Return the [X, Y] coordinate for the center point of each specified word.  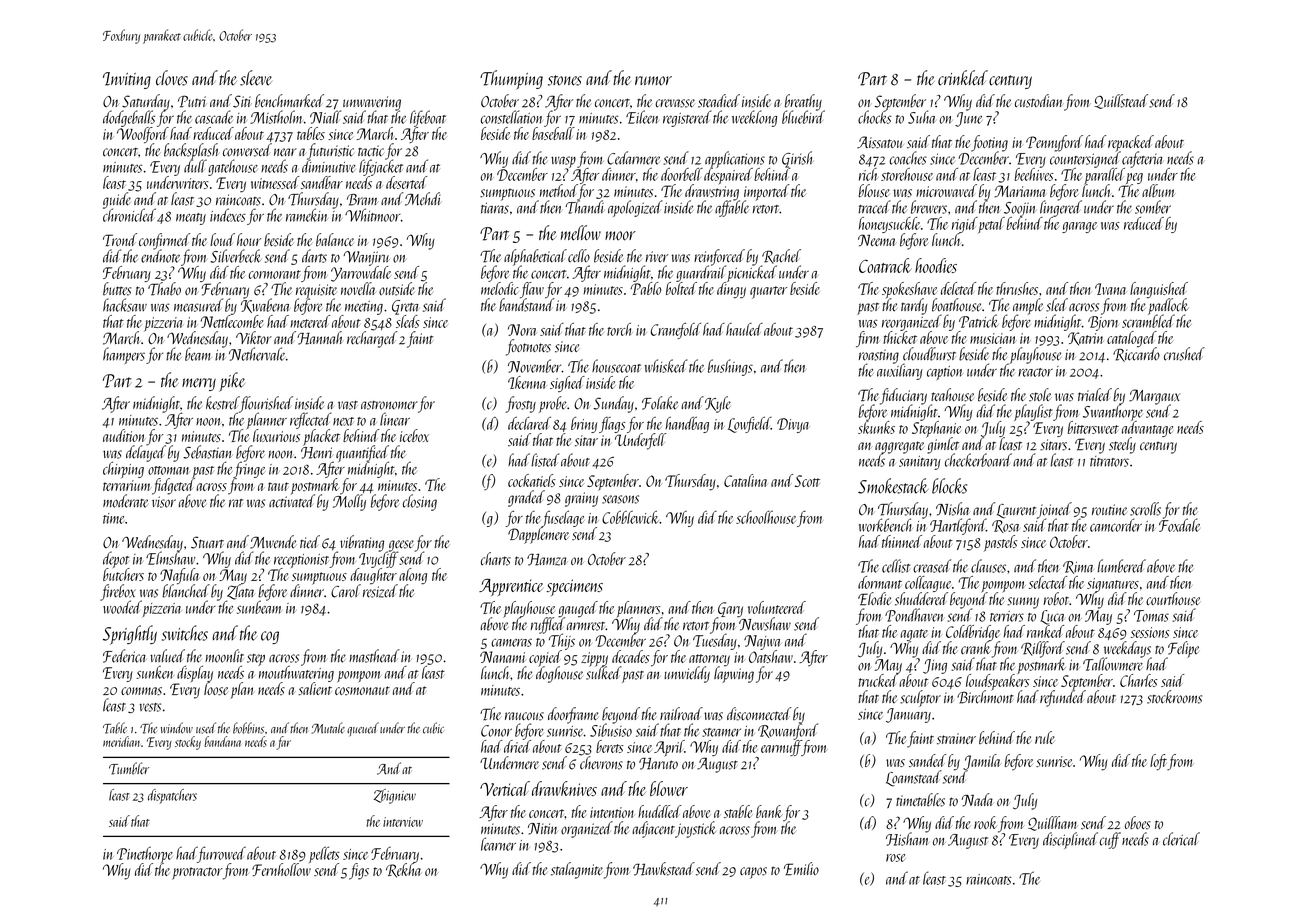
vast [348, 405]
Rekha [403, 870]
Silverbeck [236, 256]
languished [1159, 290]
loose [216, 688]
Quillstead [1121, 101]
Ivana [1110, 289]
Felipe [1182, 649]
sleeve [256, 78]
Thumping [511, 80]
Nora [522, 330]
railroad [681, 713]
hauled [744, 329]
